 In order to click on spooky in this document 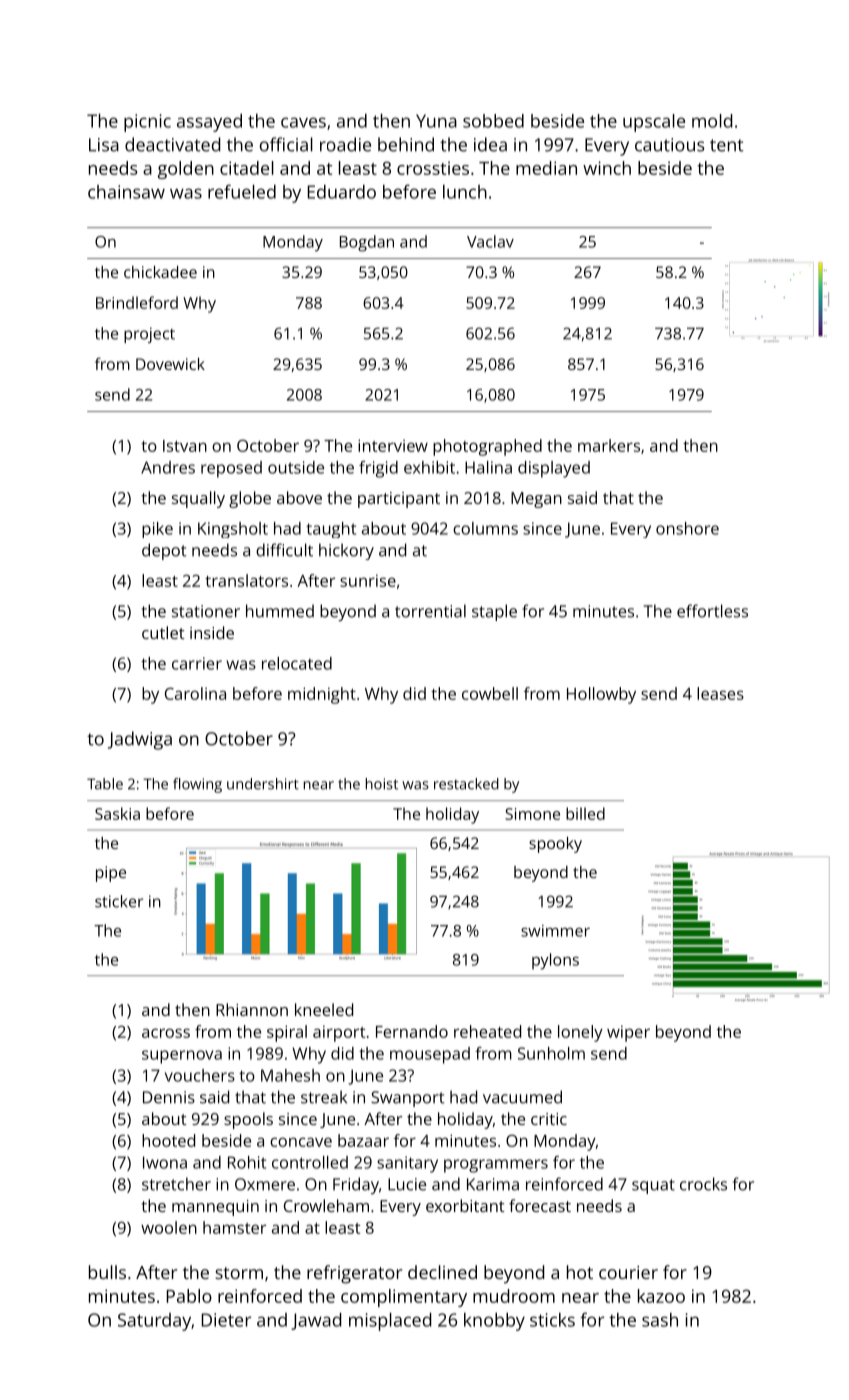, I will do `click(555, 845)`.
